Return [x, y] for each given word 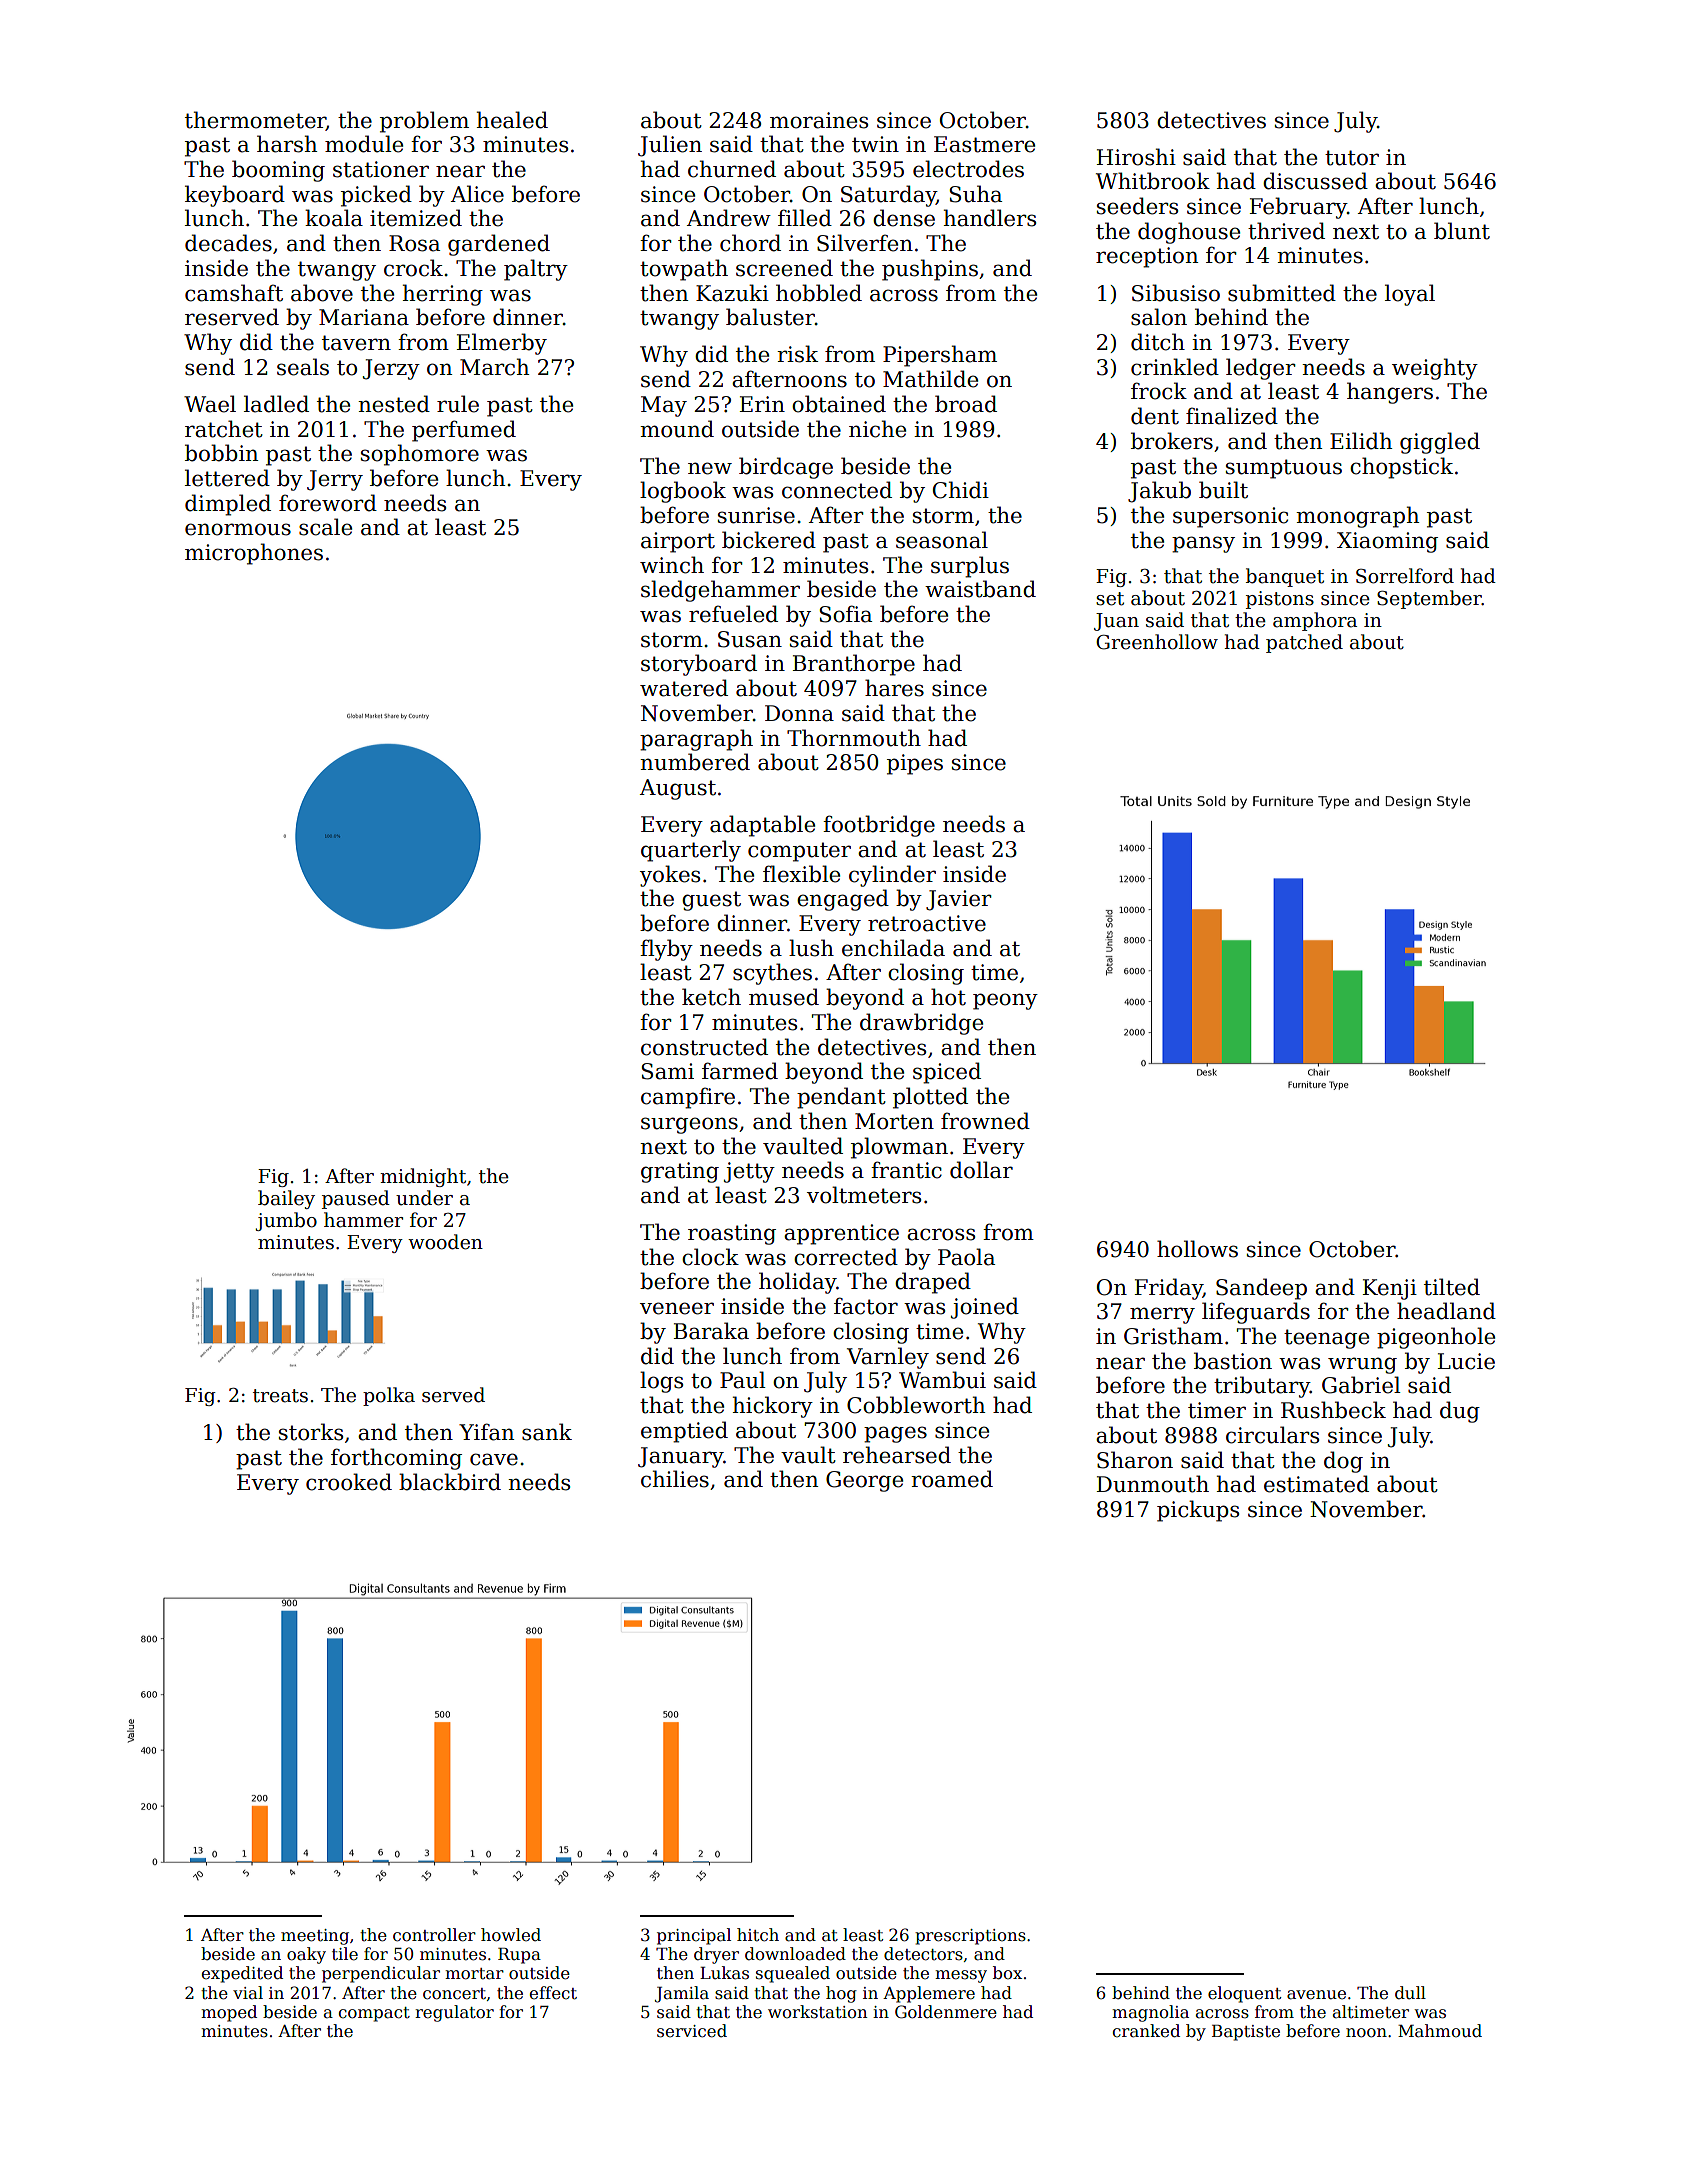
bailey [286, 1199]
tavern [356, 343]
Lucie [1466, 1361]
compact [374, 2014]
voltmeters [864, 1195]
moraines [819, 120]
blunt [1462, 231]
